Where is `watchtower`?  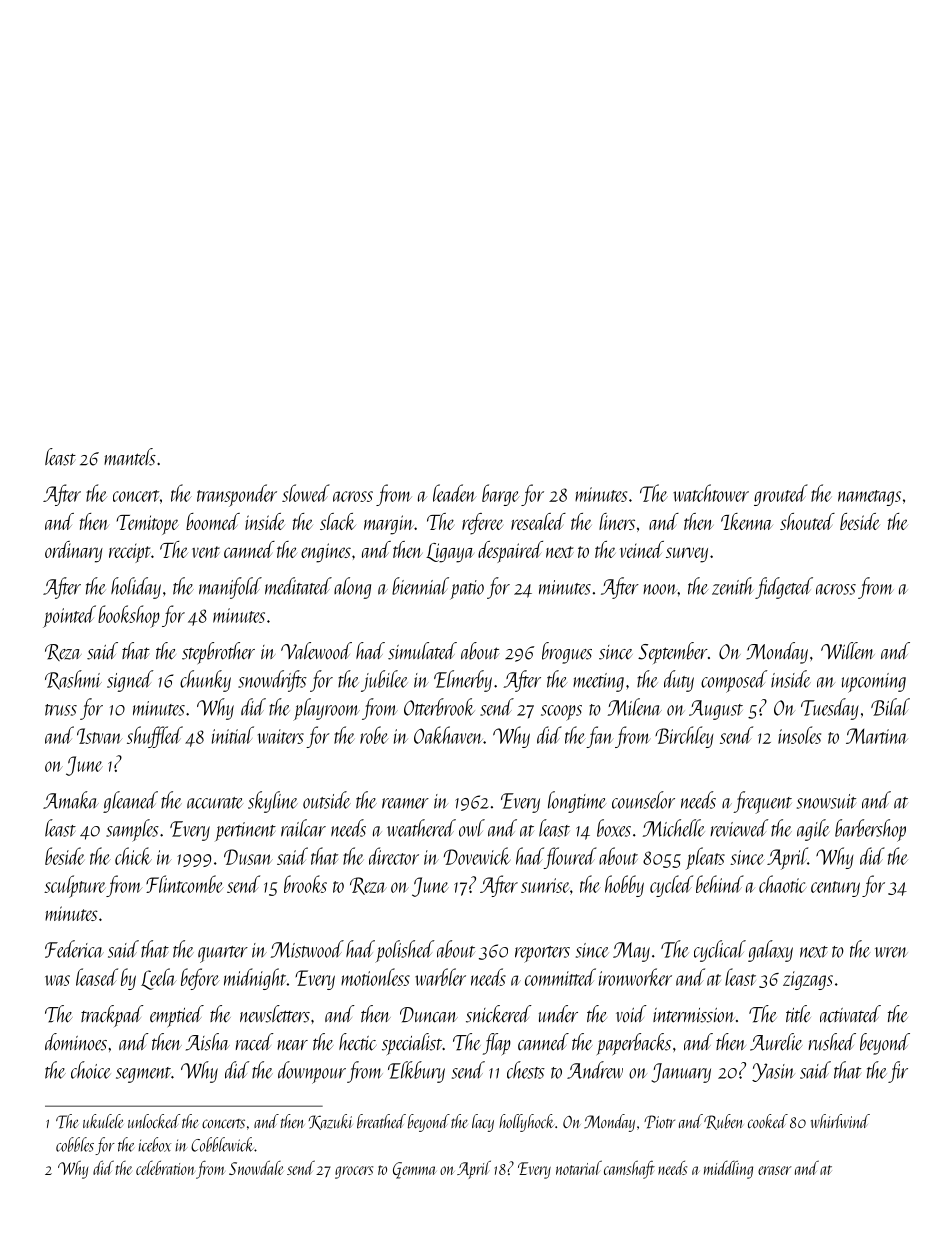
watchtower is located at coordinates (711, 493).
